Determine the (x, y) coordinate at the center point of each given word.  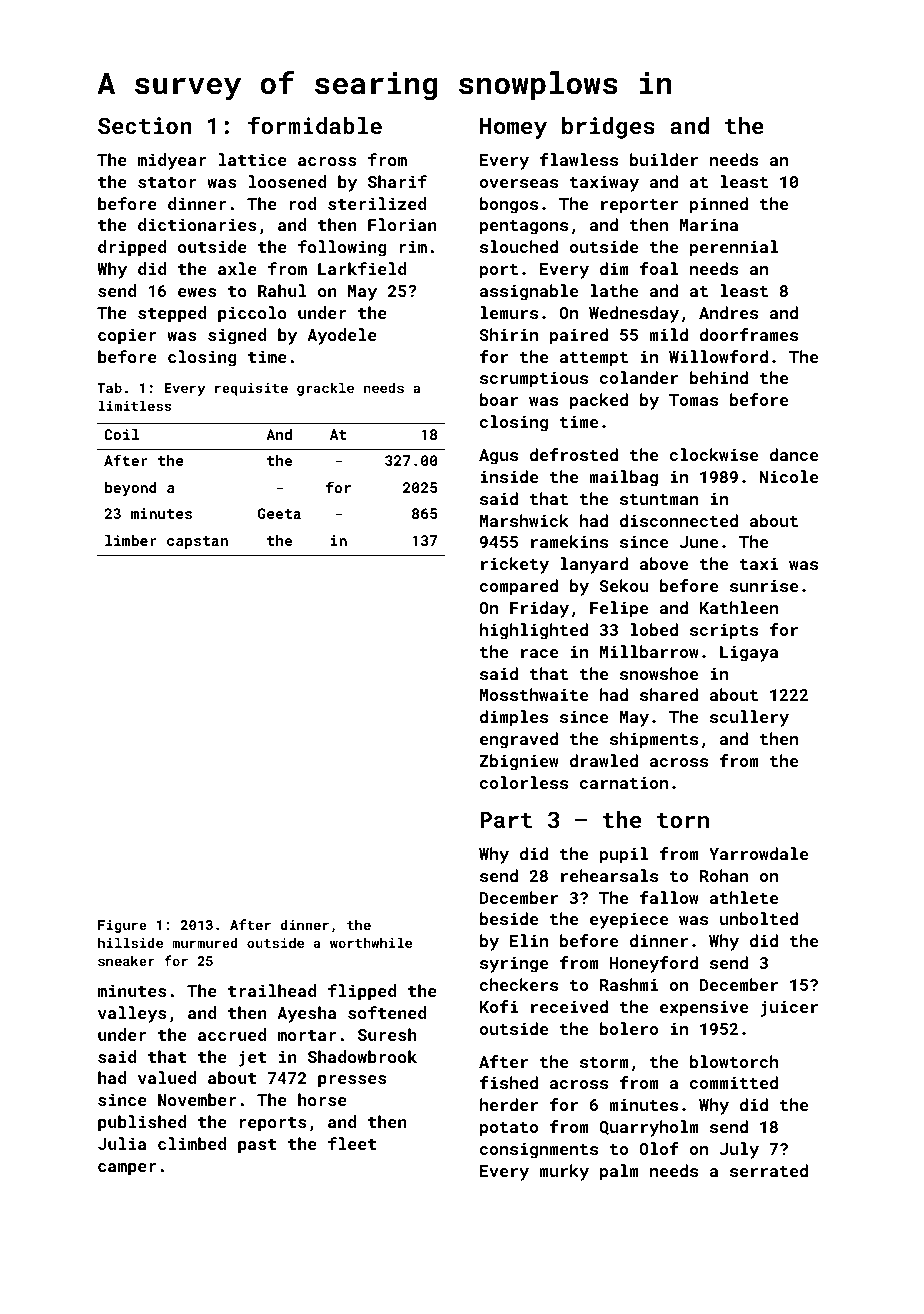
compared (519, 587)
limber (131, 540)
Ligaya (749, 654)
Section (145, 125)
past (257, 1146)
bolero (629, 1028)
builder (664, 159)
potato (509, 1129)
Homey (513, 128)
